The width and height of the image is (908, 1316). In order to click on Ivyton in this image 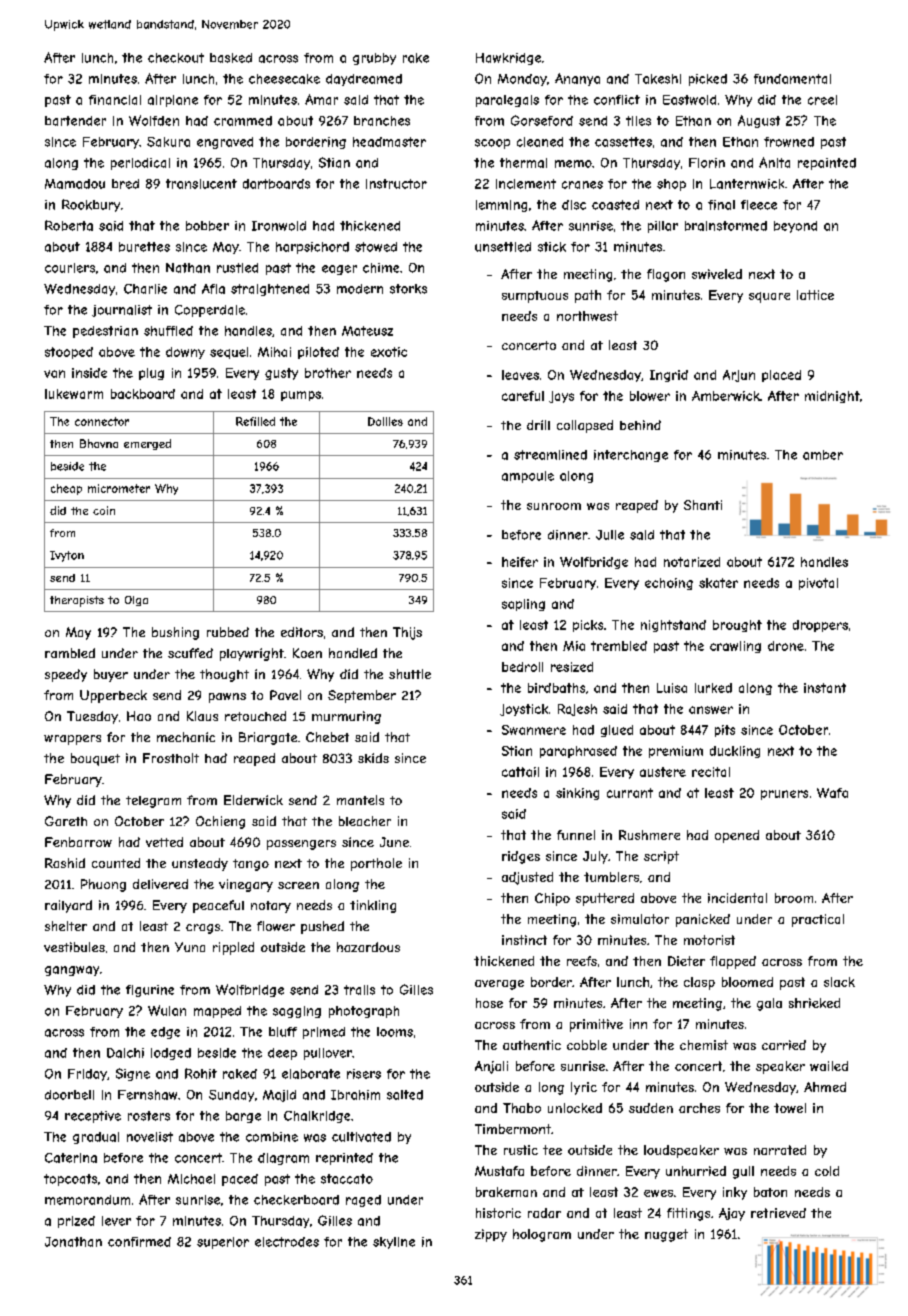, I will do `click(67, 556)`.
